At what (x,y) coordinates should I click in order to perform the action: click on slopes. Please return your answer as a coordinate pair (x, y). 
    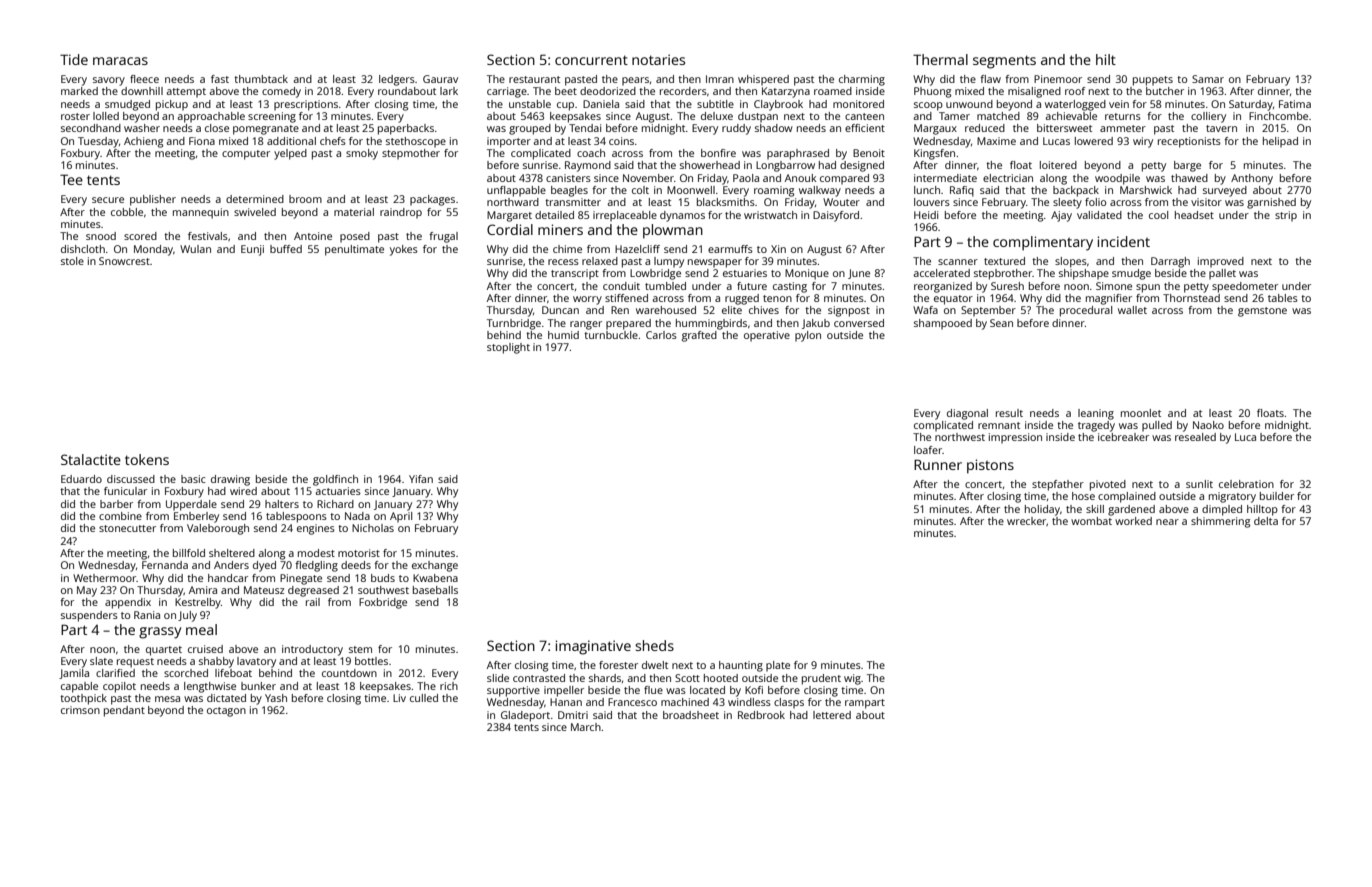
    Looking at the image, I should click on (1071, 262).
